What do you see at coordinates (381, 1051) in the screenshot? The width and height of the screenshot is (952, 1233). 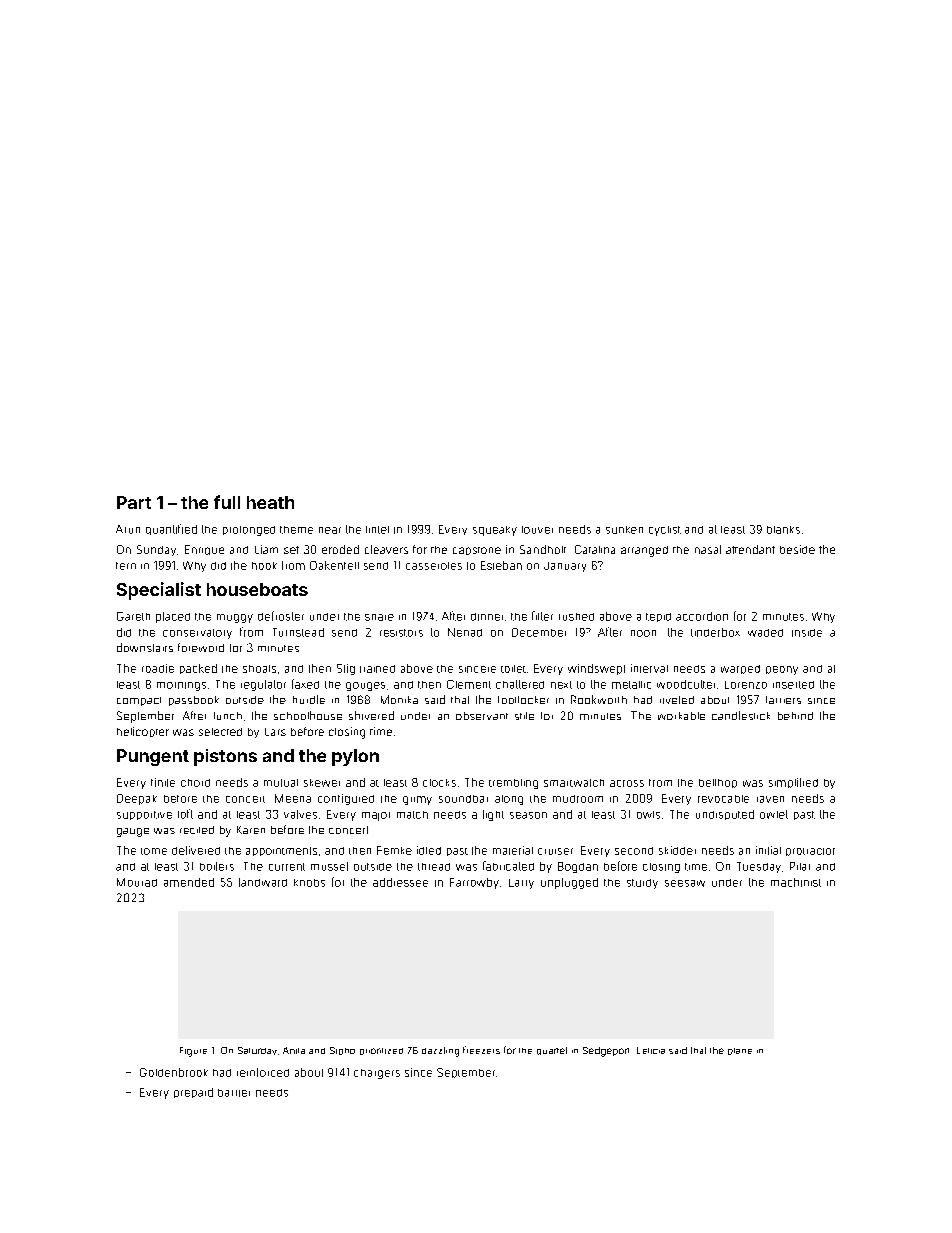 I see `prioritized` at bounding box center [381, 1051].
